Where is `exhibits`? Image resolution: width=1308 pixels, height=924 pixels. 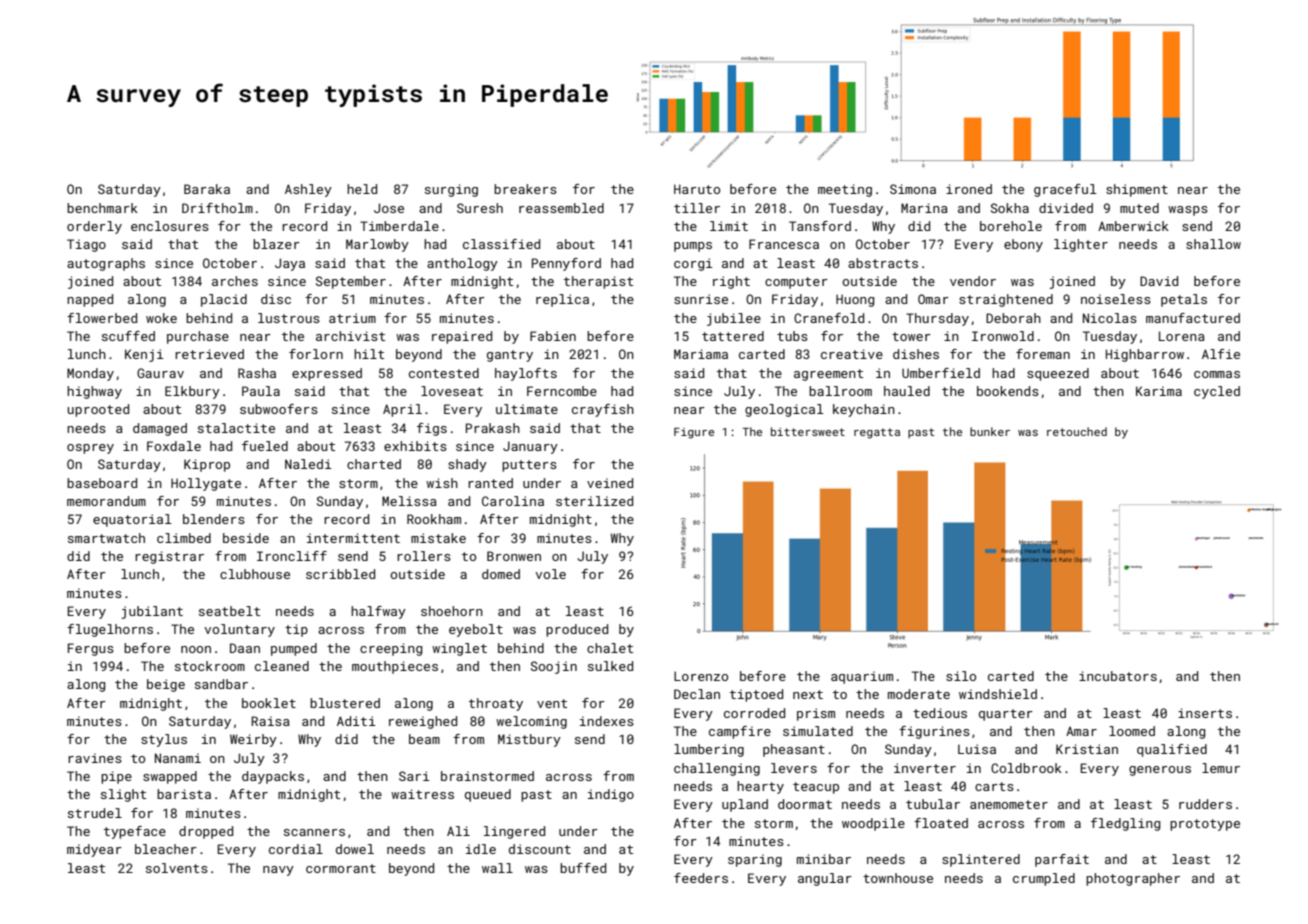 exhibits is located at coordinates (415, 446).
